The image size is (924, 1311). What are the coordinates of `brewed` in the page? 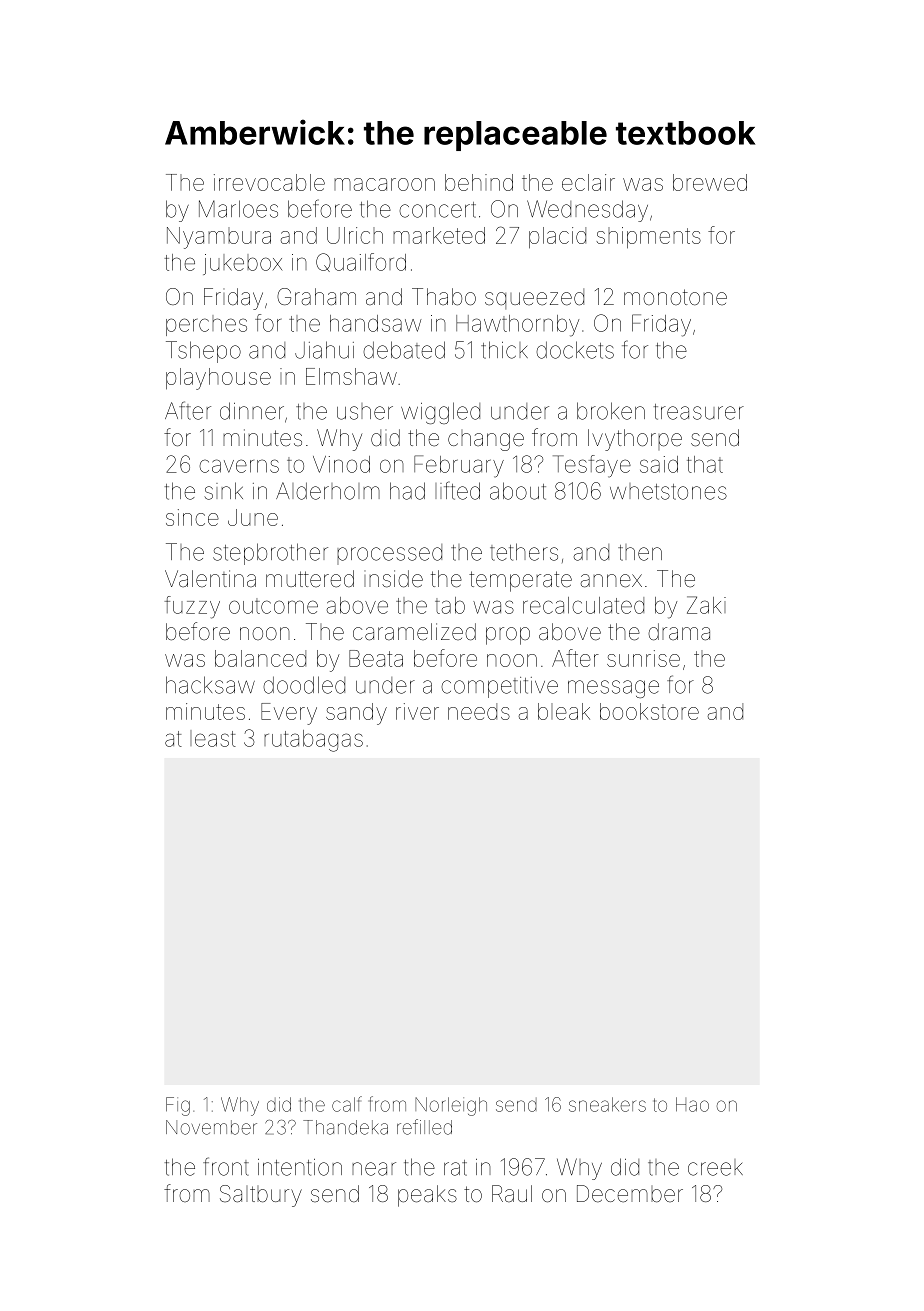 It's located at (710, 182).
